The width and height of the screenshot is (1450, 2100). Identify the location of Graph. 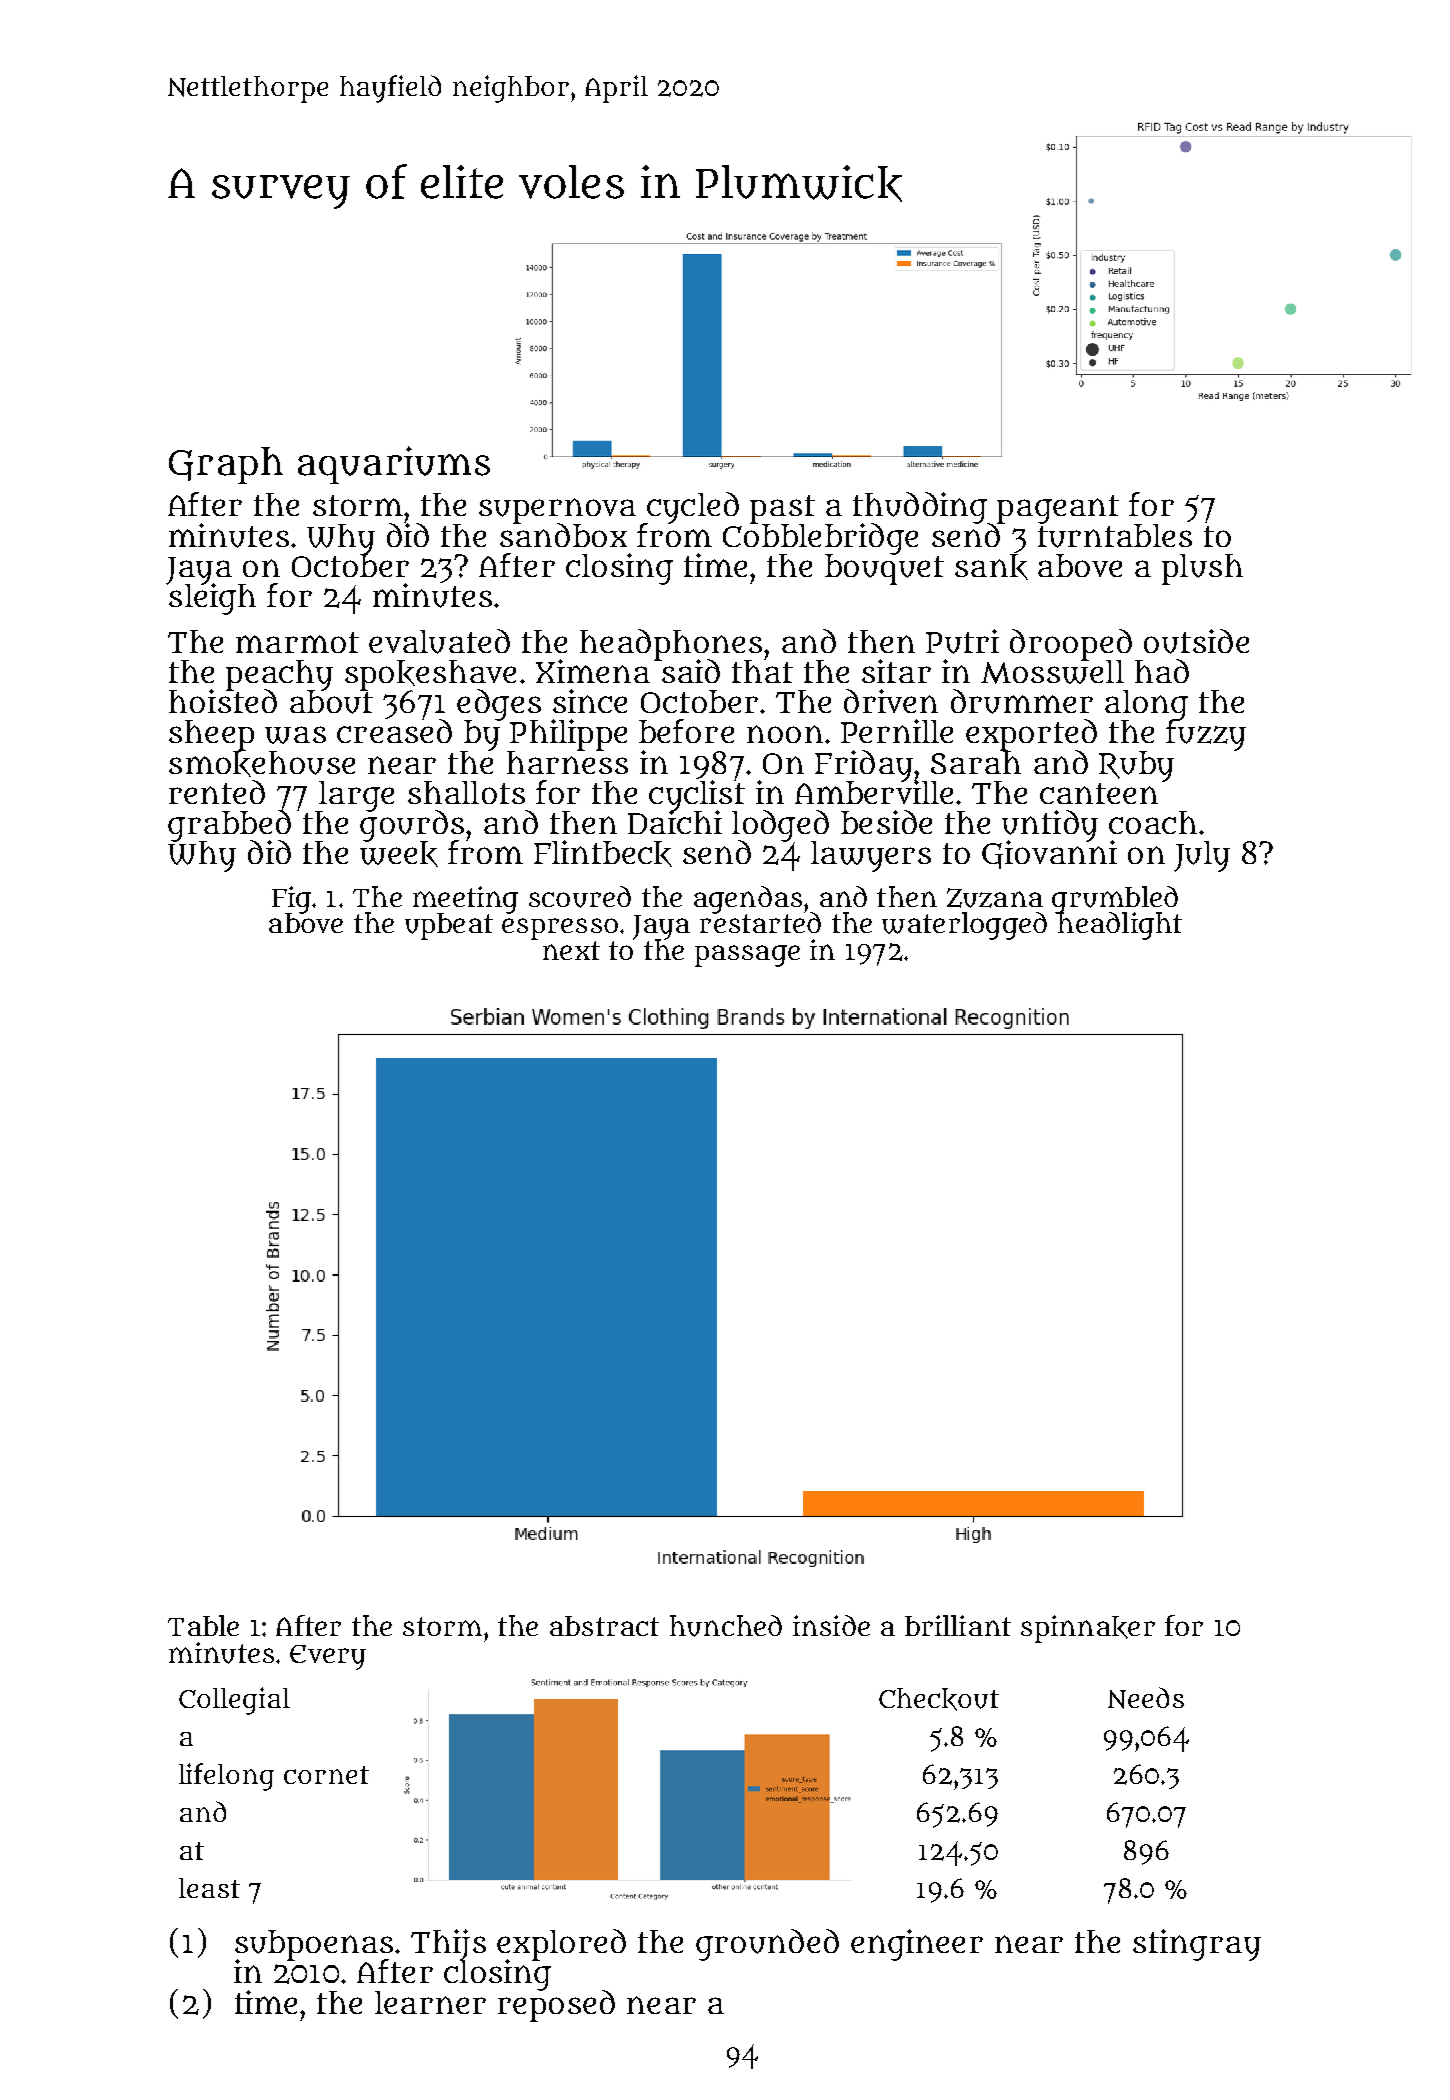
(226, 465).
